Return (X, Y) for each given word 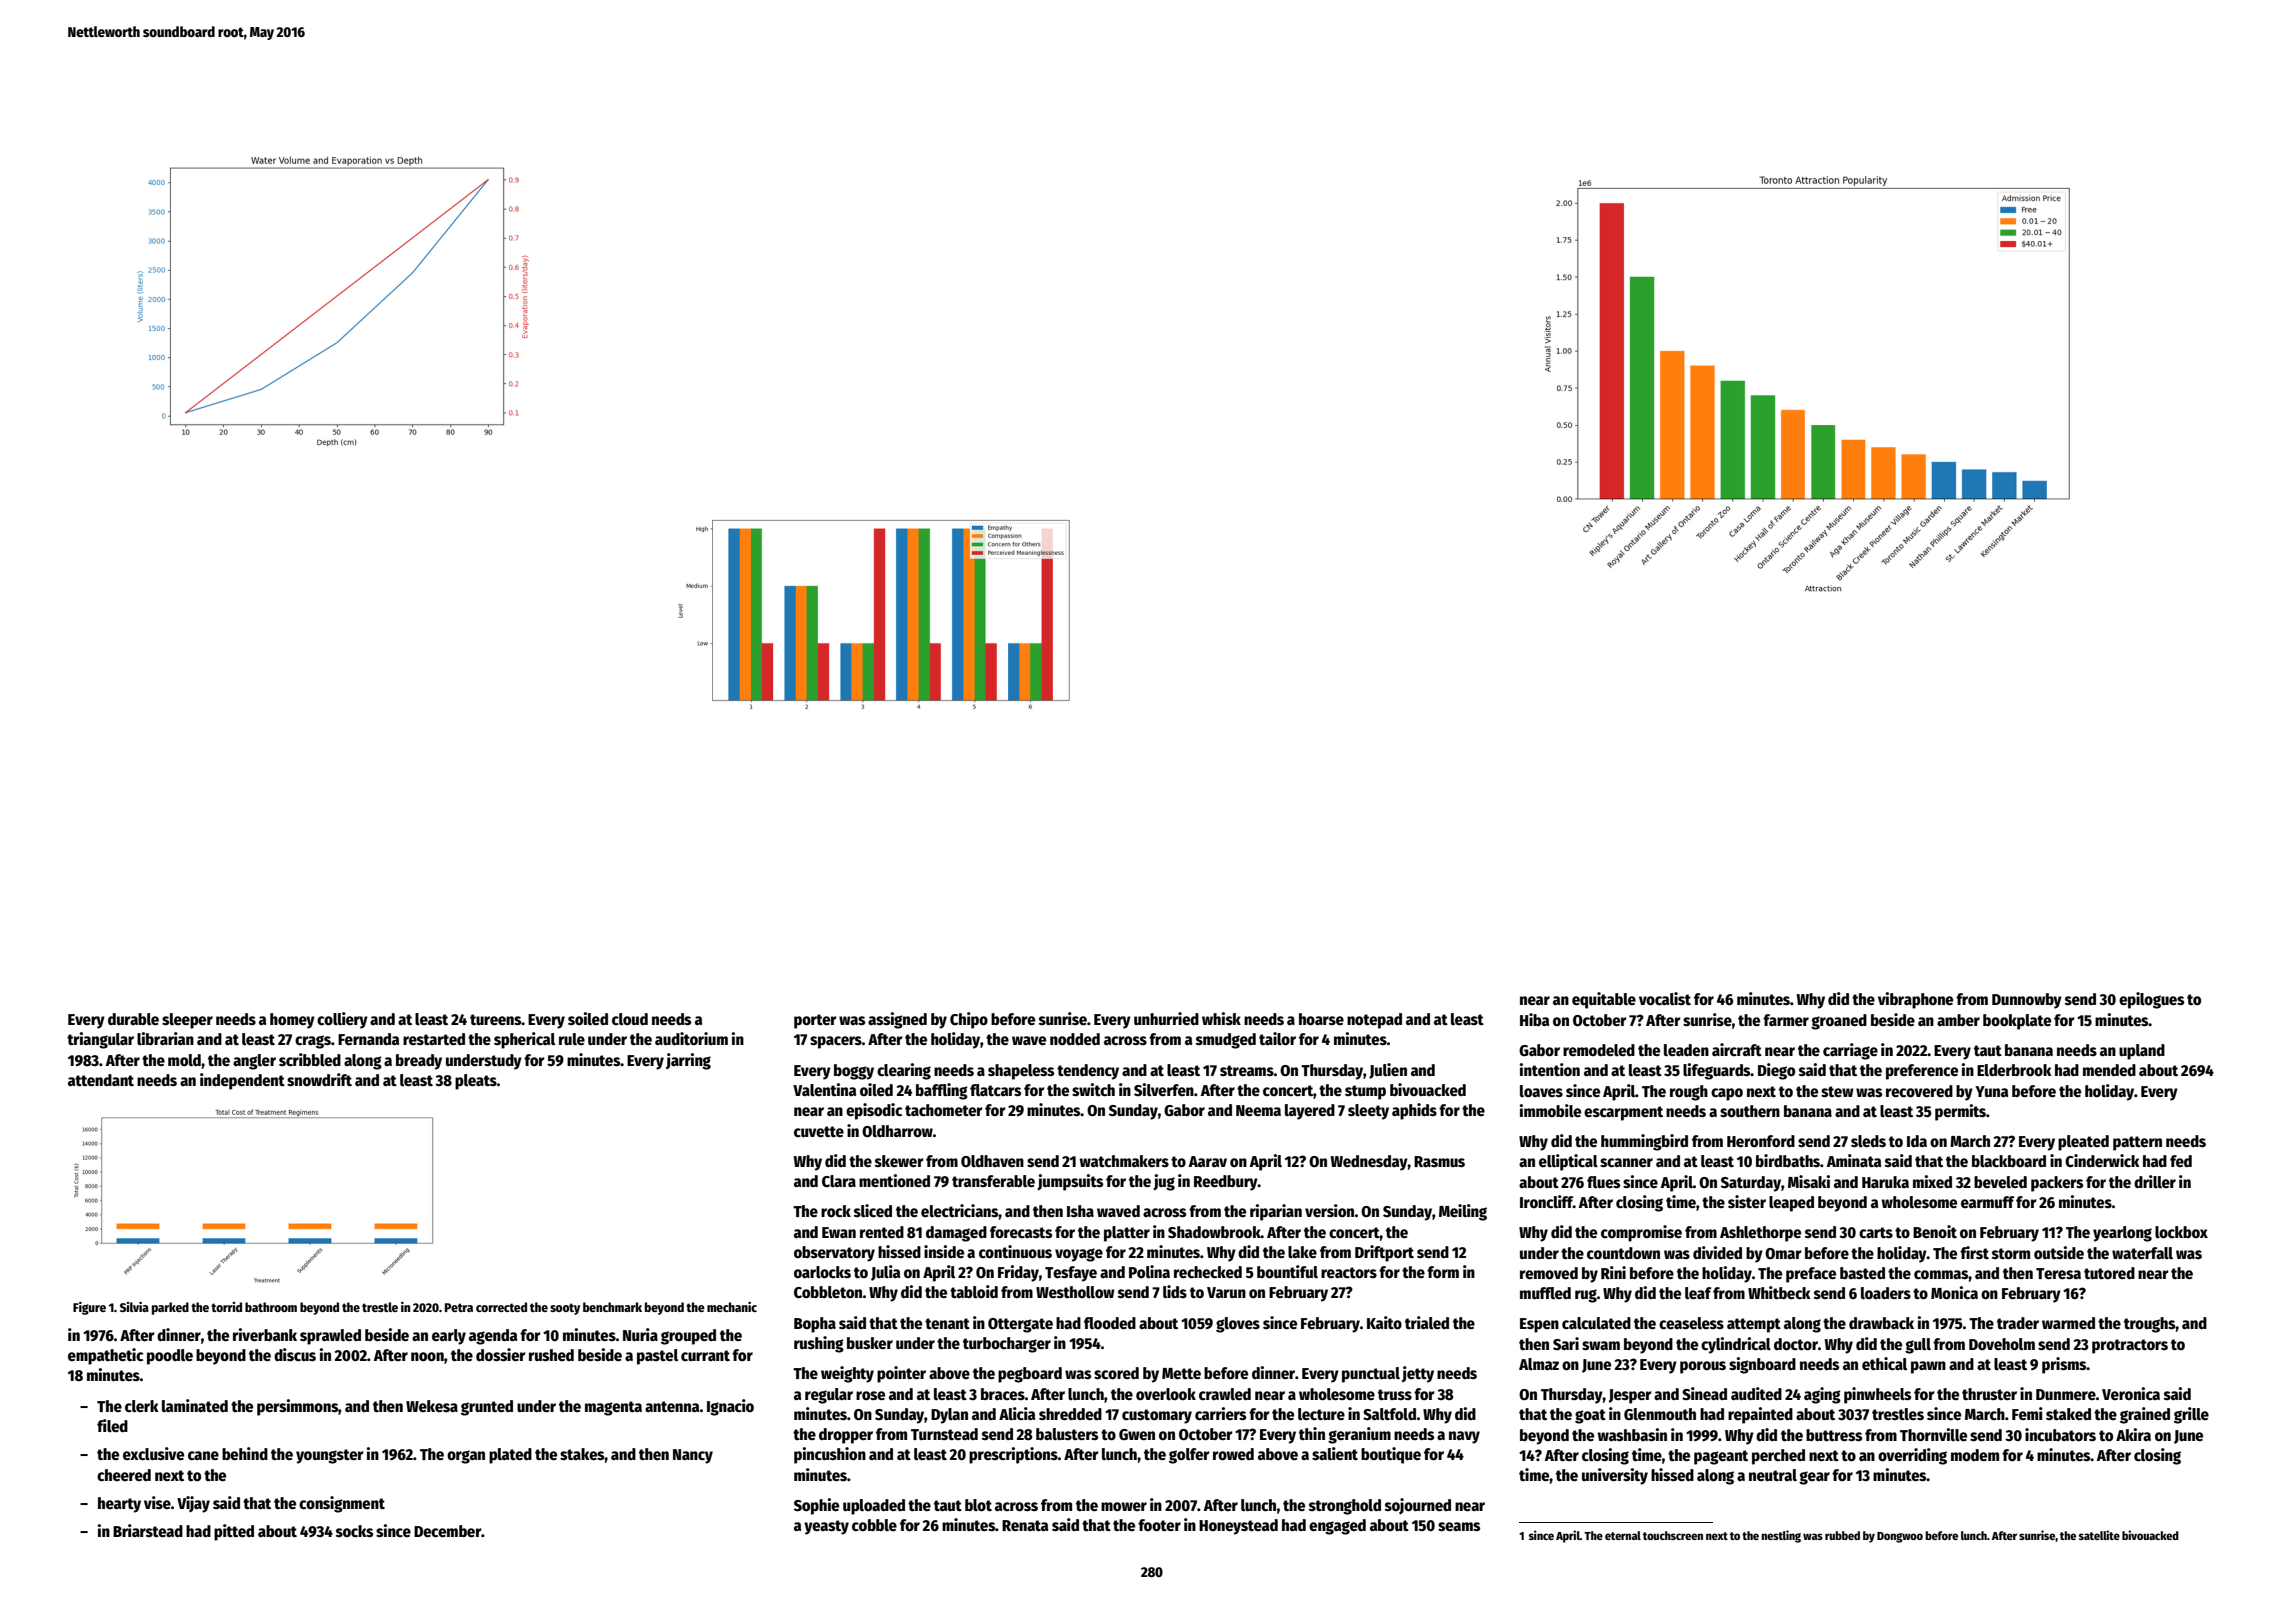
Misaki (1809, 1181)
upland (2142, 1052)
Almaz (1539, 1364)
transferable (993, 1181)
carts (1876, 1233)
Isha (1080, 1211)
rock (836, 1211)
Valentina (824, 1089)
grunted (487, 1408)
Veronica (2131, 1393)
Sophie (816, 1506)
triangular (100, 1040)
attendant (101, 1080)
